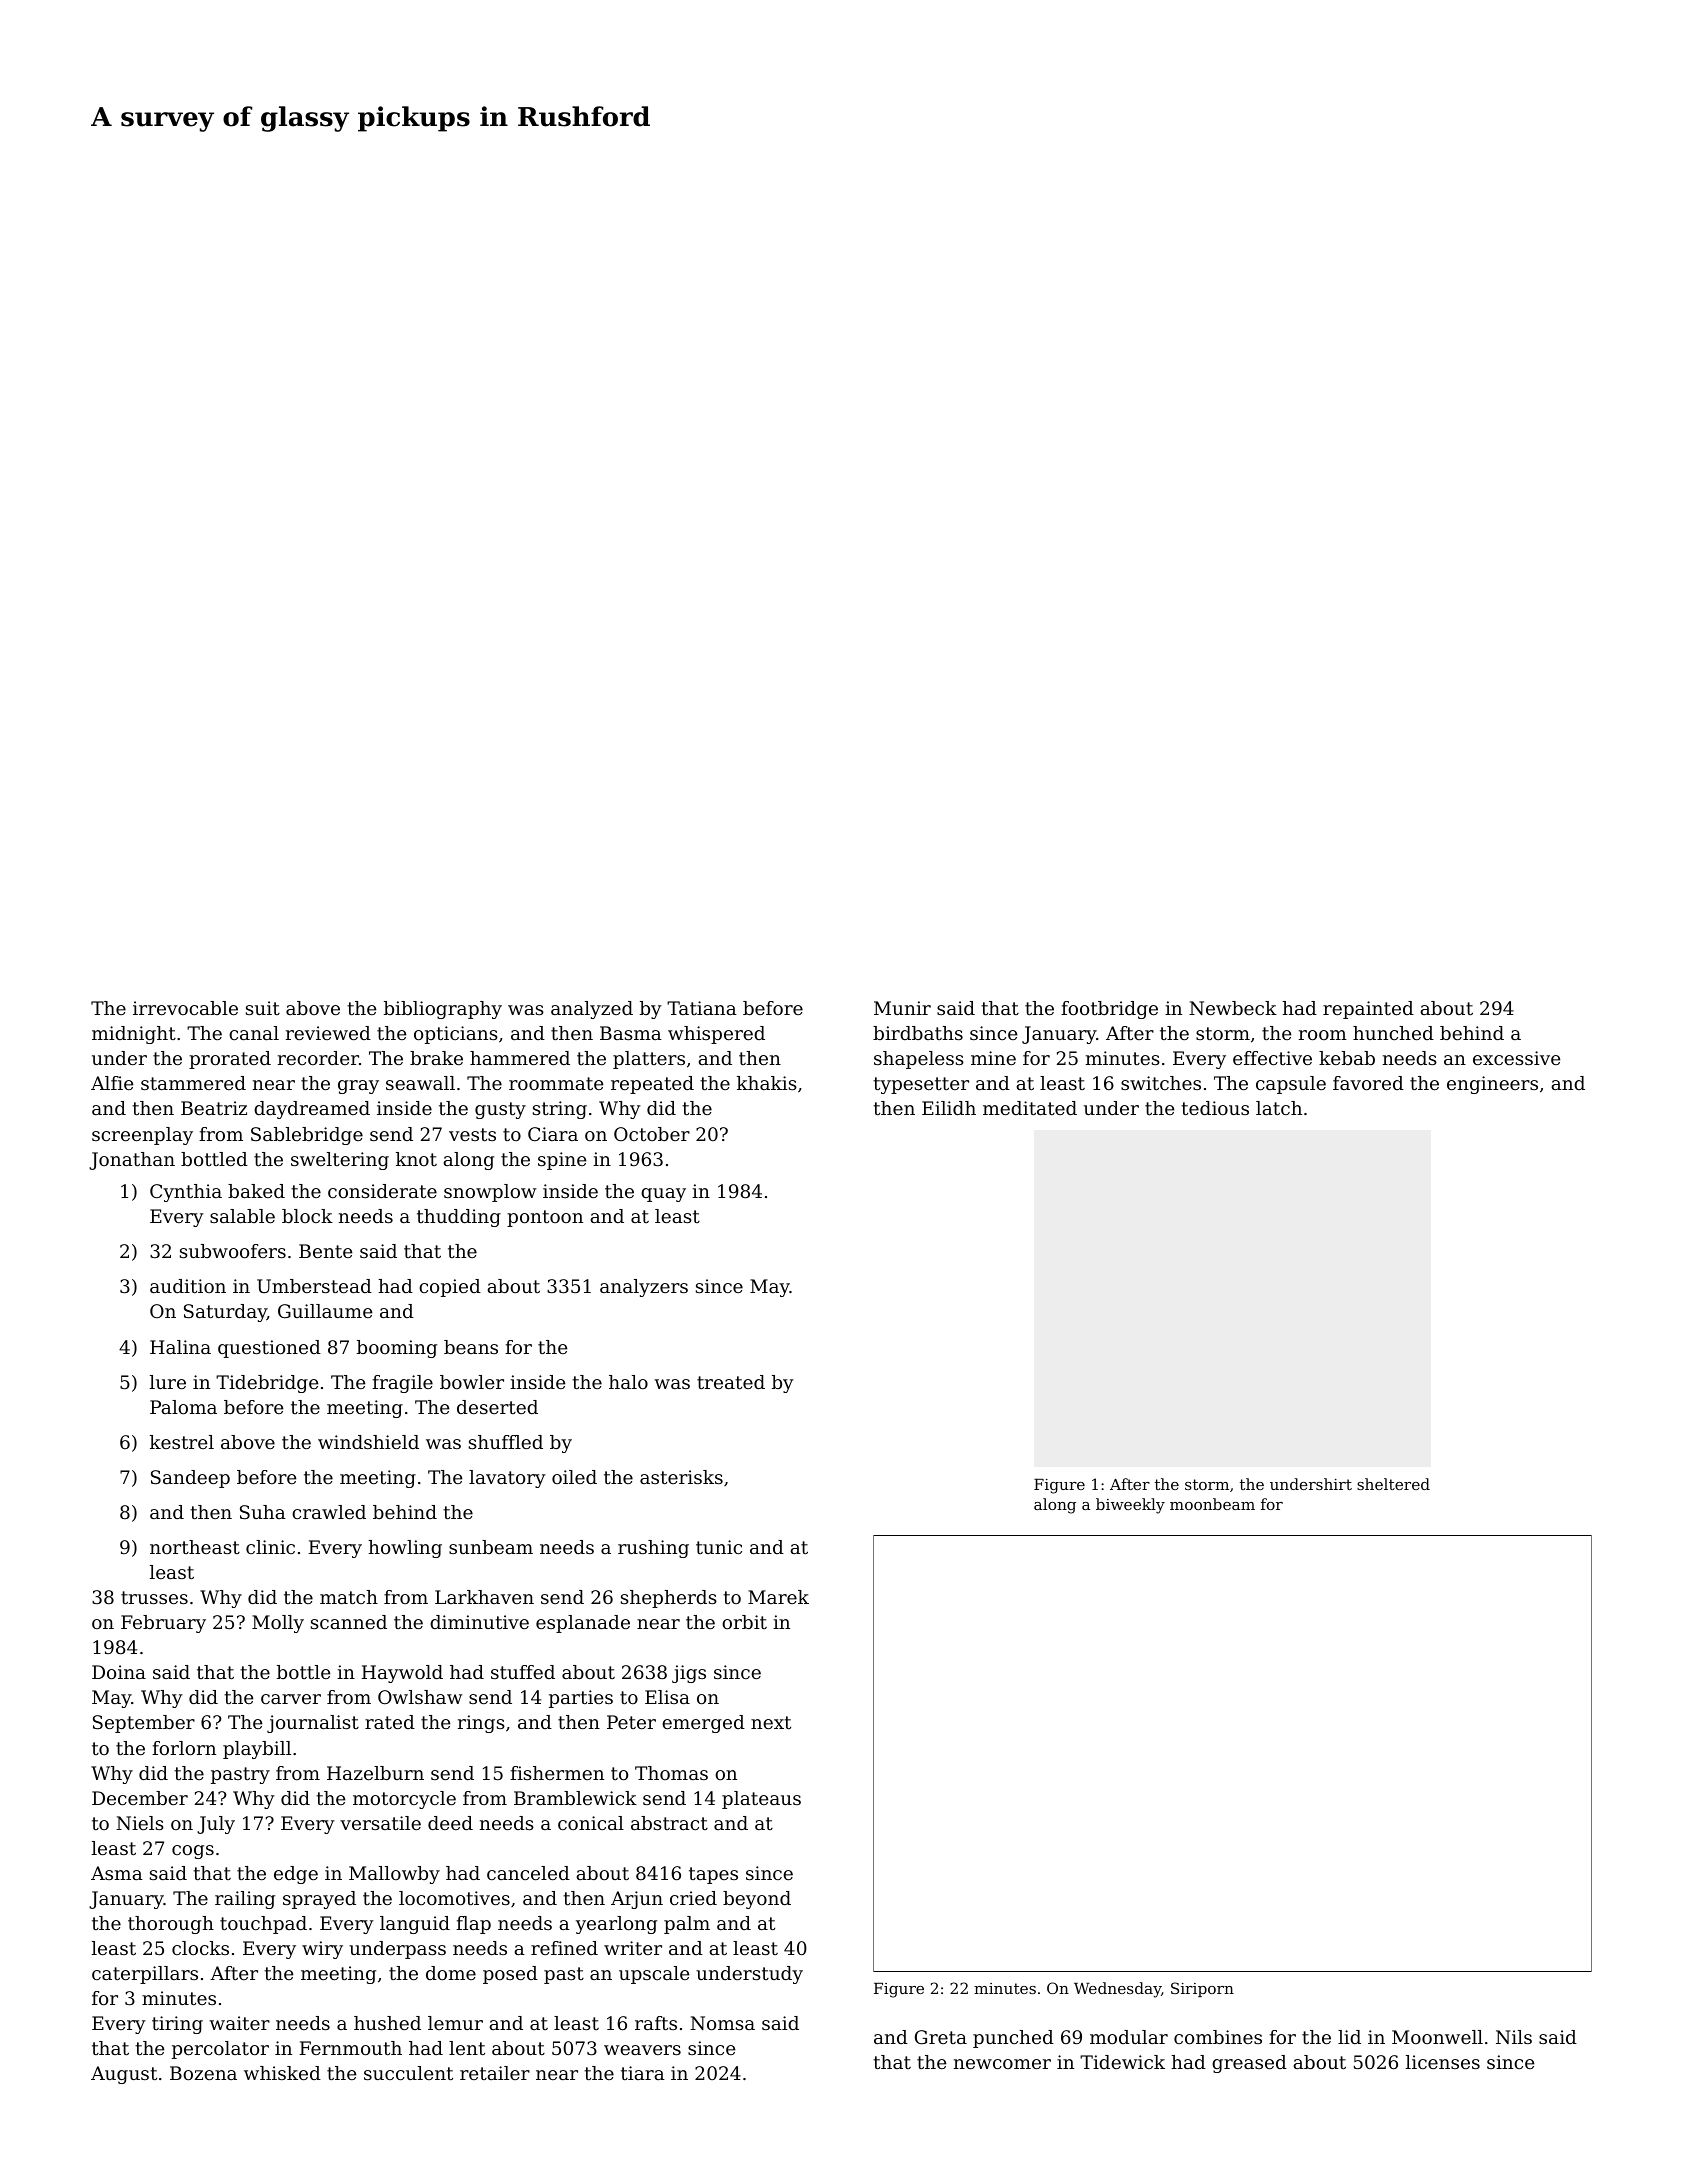 This screenshot has width=1683, height=2178. What do you see at coordinates (771, 1722) in the screenshot?
I see `next` at bounding box center [771, 1722].
